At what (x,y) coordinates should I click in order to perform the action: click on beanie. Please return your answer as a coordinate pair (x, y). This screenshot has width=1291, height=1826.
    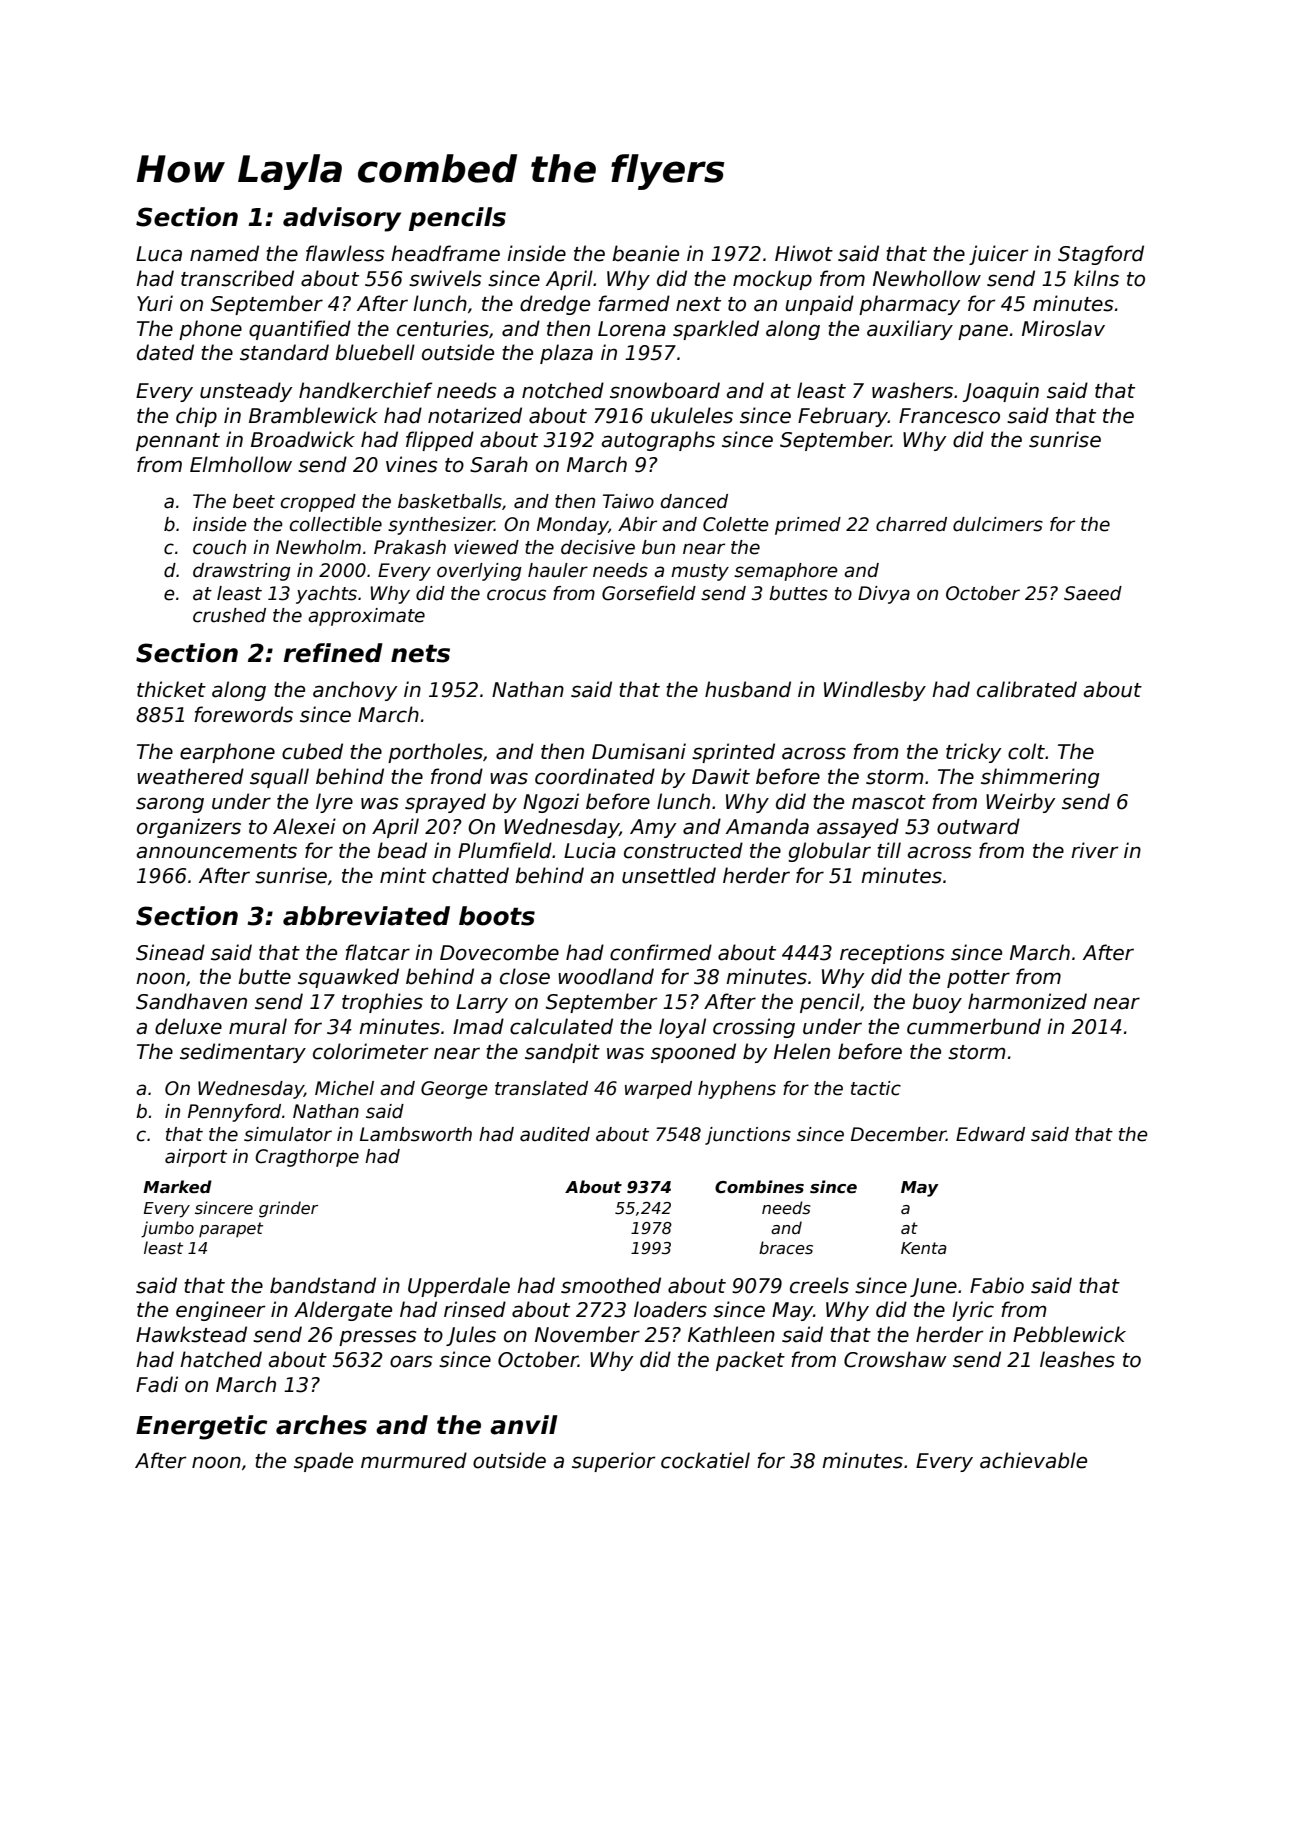
    Looking at the image, I should click on (645, 253).
